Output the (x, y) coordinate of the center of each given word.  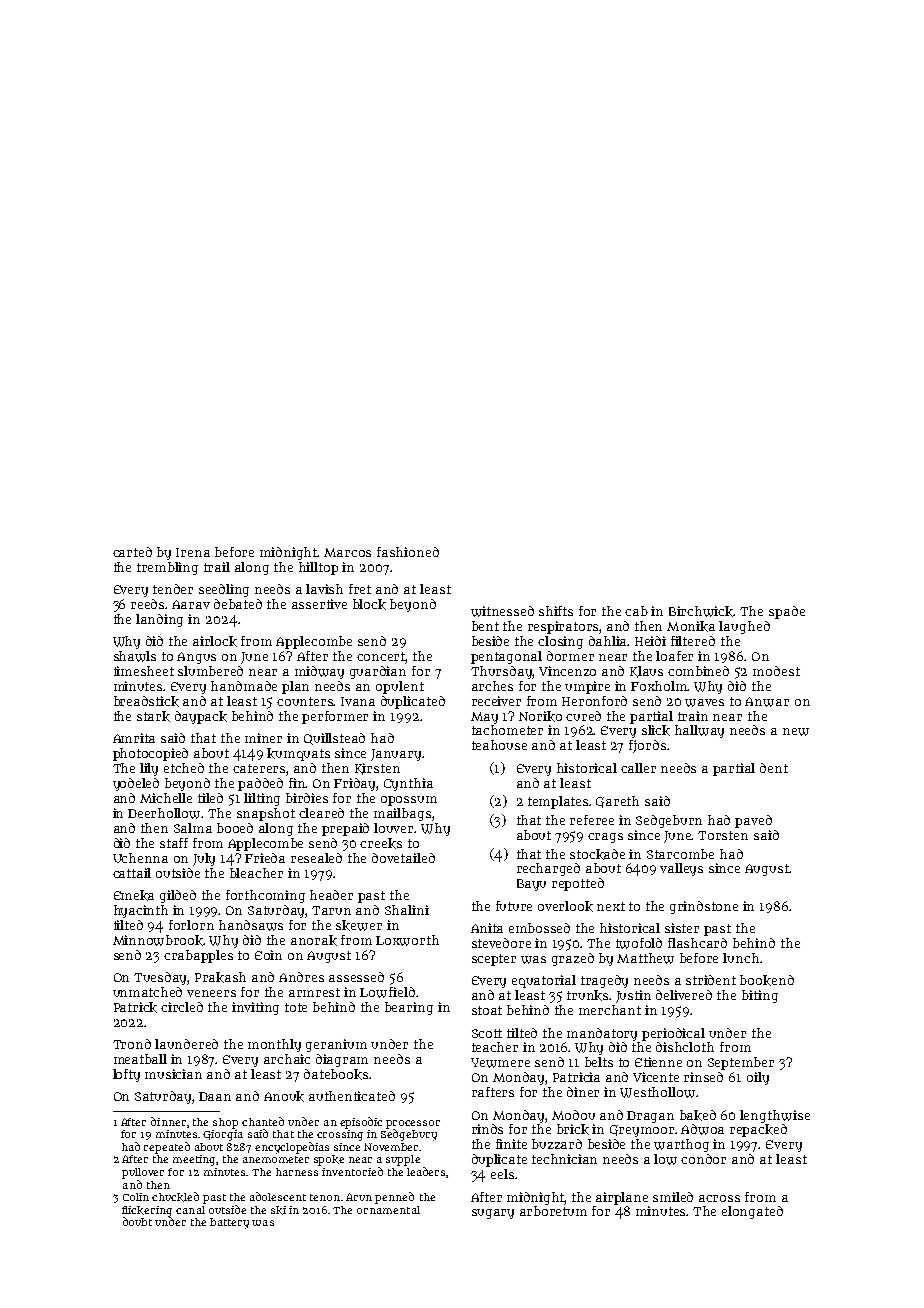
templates (559, 802)
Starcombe (680, 854)
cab (636, 611)
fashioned (408, 552)
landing (159, 620)
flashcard (697, 943)
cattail (132, 873)
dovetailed (403, 858)
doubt (137, 1221)
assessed (356, 977)
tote (296, 1007)
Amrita (134, 738)
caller (638, 768)
